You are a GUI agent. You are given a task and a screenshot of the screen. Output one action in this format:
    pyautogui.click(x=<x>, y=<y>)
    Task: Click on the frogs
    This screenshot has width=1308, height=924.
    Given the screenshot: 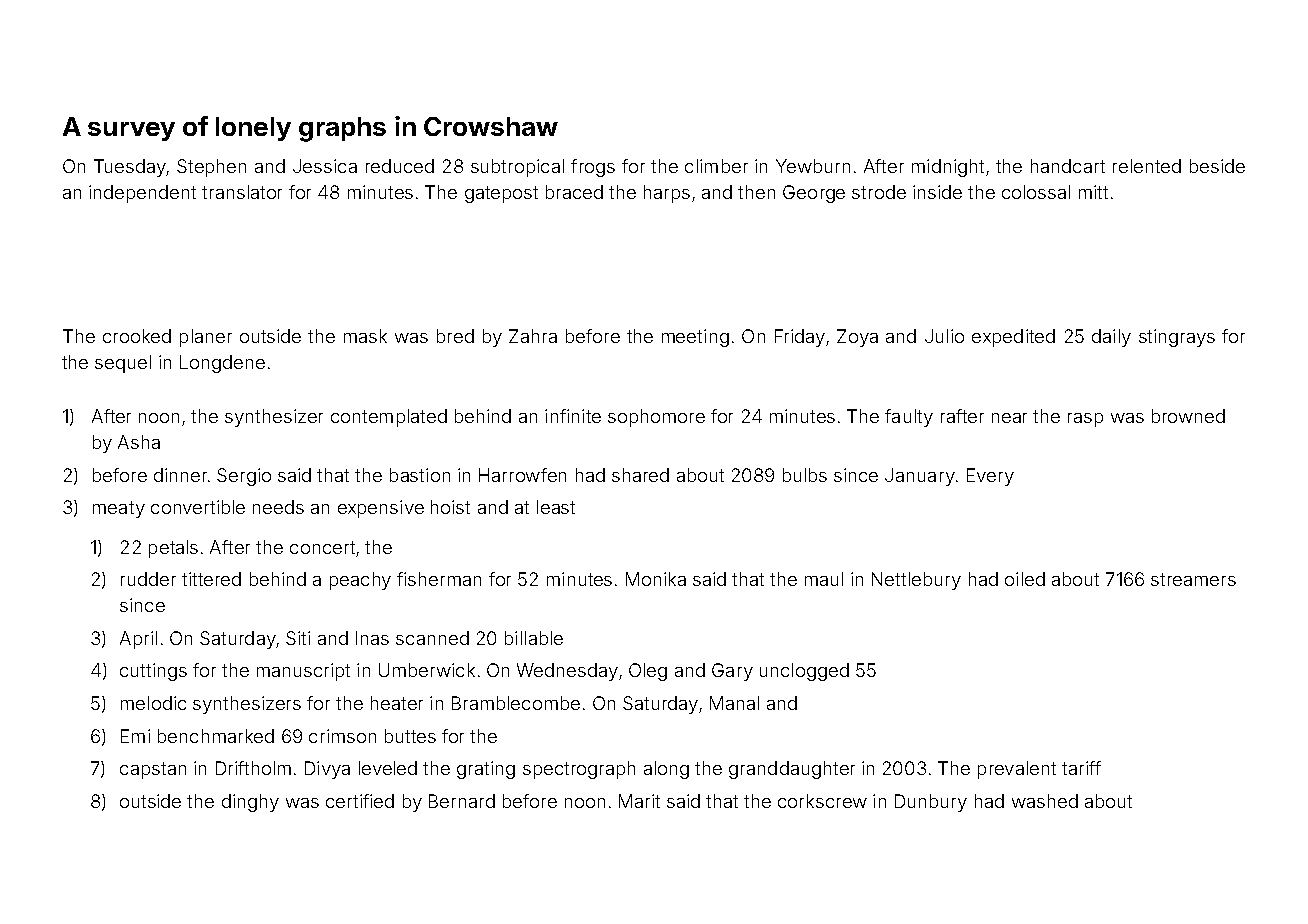 What is the action you would take?
    pyautogui.click(x=593, y=168)
